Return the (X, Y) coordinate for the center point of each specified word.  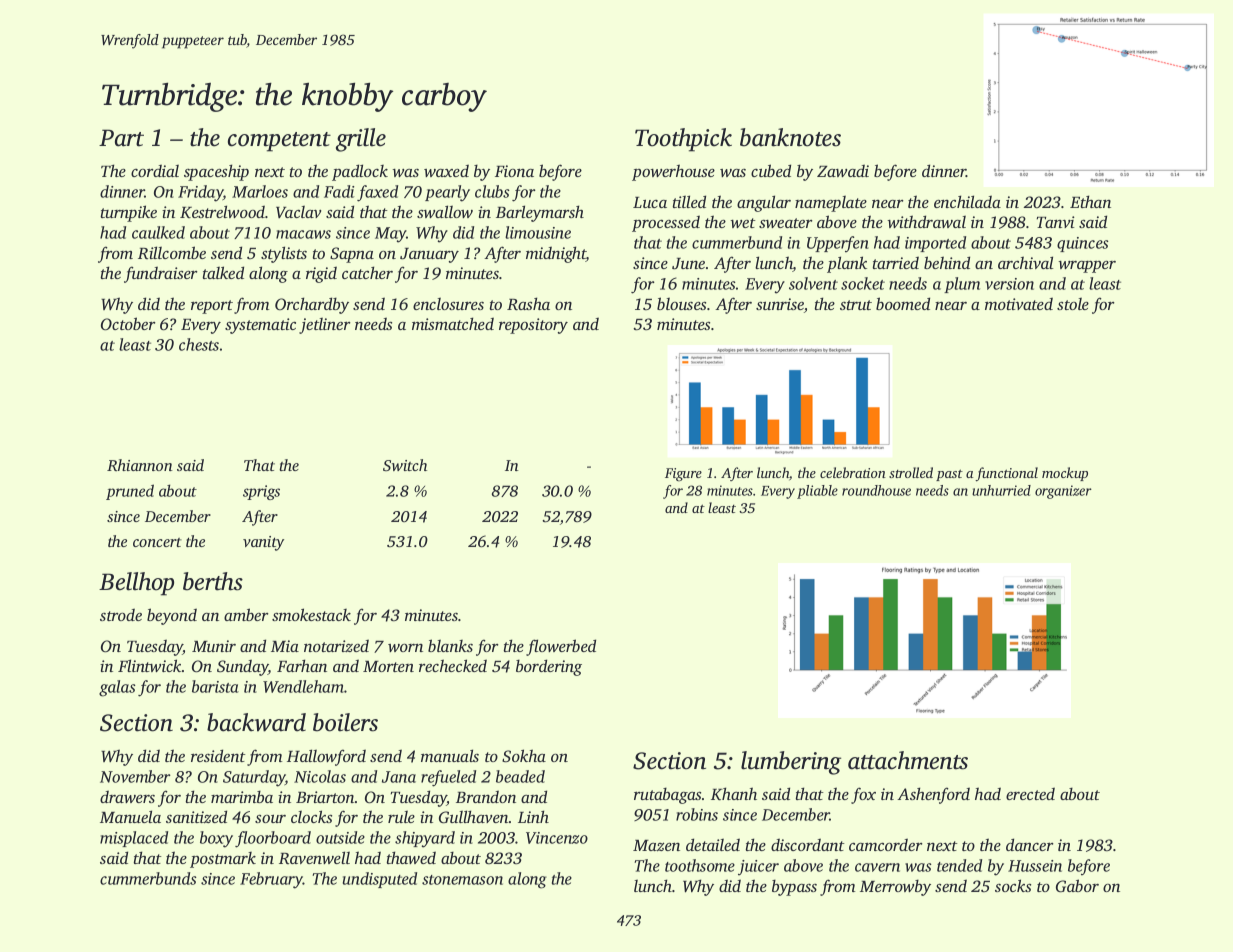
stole (1073, 303)
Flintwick (150, 665)
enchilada (967, 201)
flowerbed (561, 647)
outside (340, 837)
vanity (263, 543)
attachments (908, 760)
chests (199, 344)
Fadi (339, 191)
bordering (549, 667)
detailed (713, 844)
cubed (771, 170)
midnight (556, 254)
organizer (1063, 492)
